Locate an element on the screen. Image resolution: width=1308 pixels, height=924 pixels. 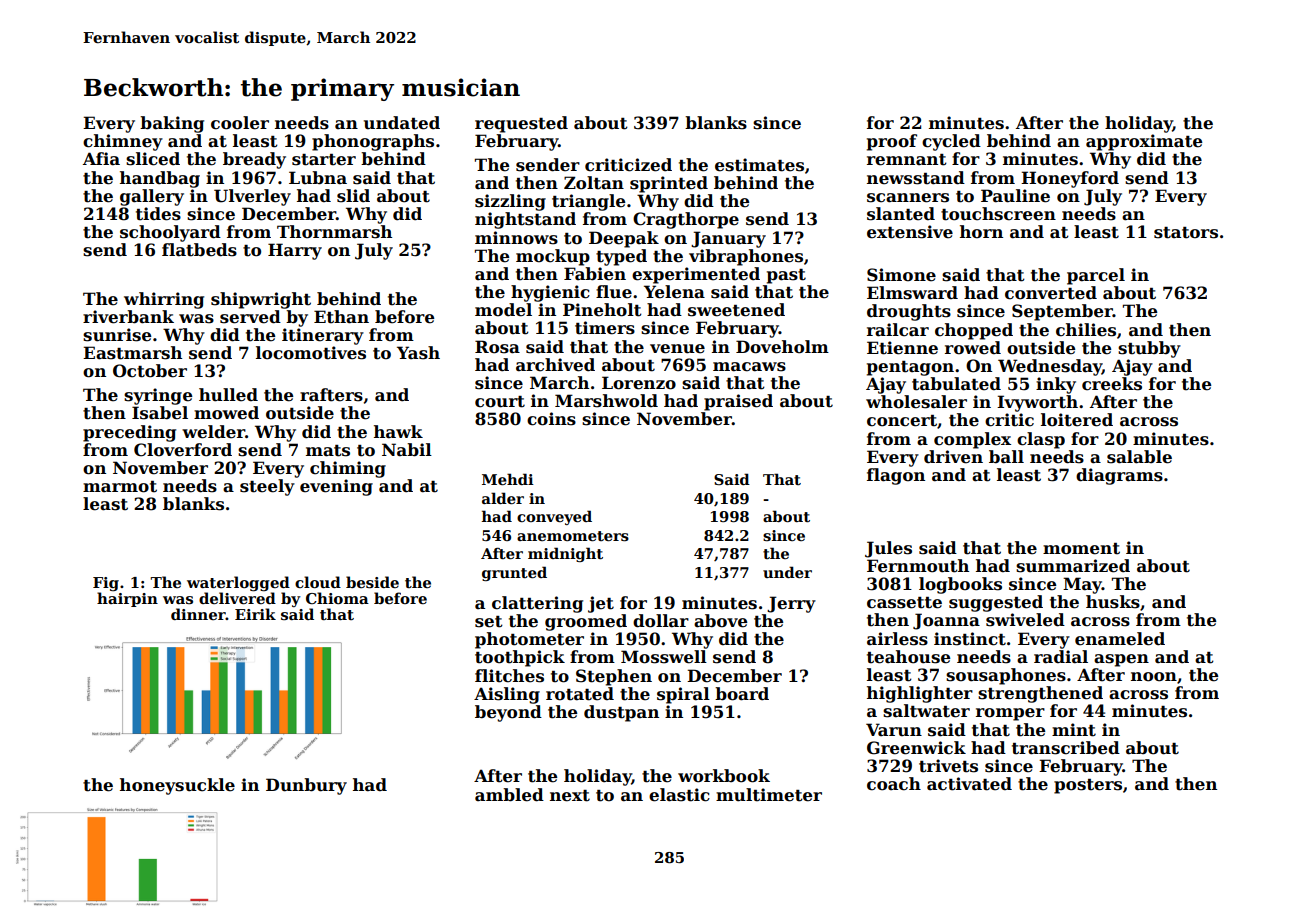
marmot is located at coordinates (120, 487).
